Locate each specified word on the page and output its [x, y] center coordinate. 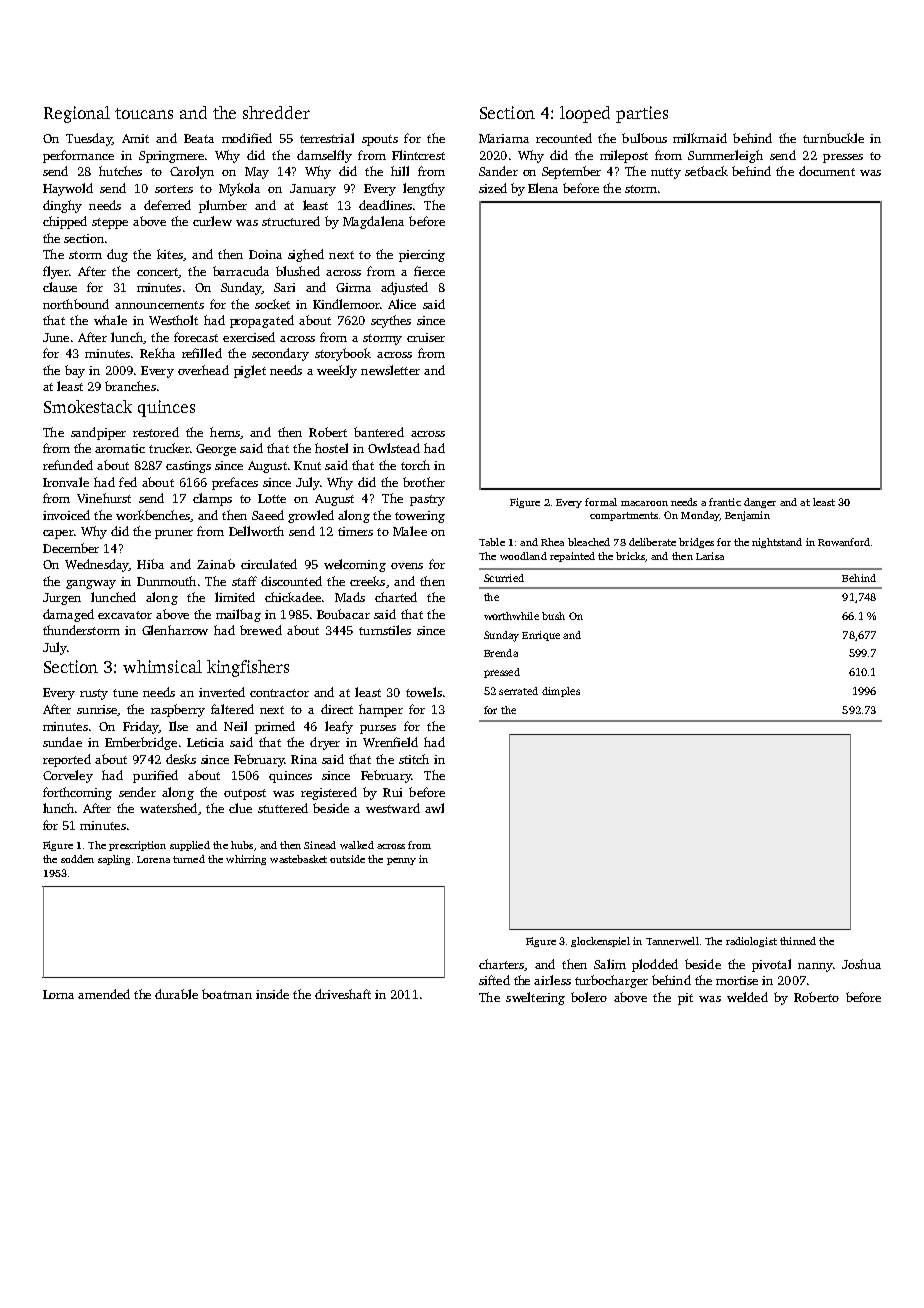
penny [401, 861]
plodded [655, 965]
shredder [276, 112]
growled [311, 516]
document [827, 171]
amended [104, 994]
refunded [68, 465]
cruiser [426, 337]
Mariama [504, 138]
